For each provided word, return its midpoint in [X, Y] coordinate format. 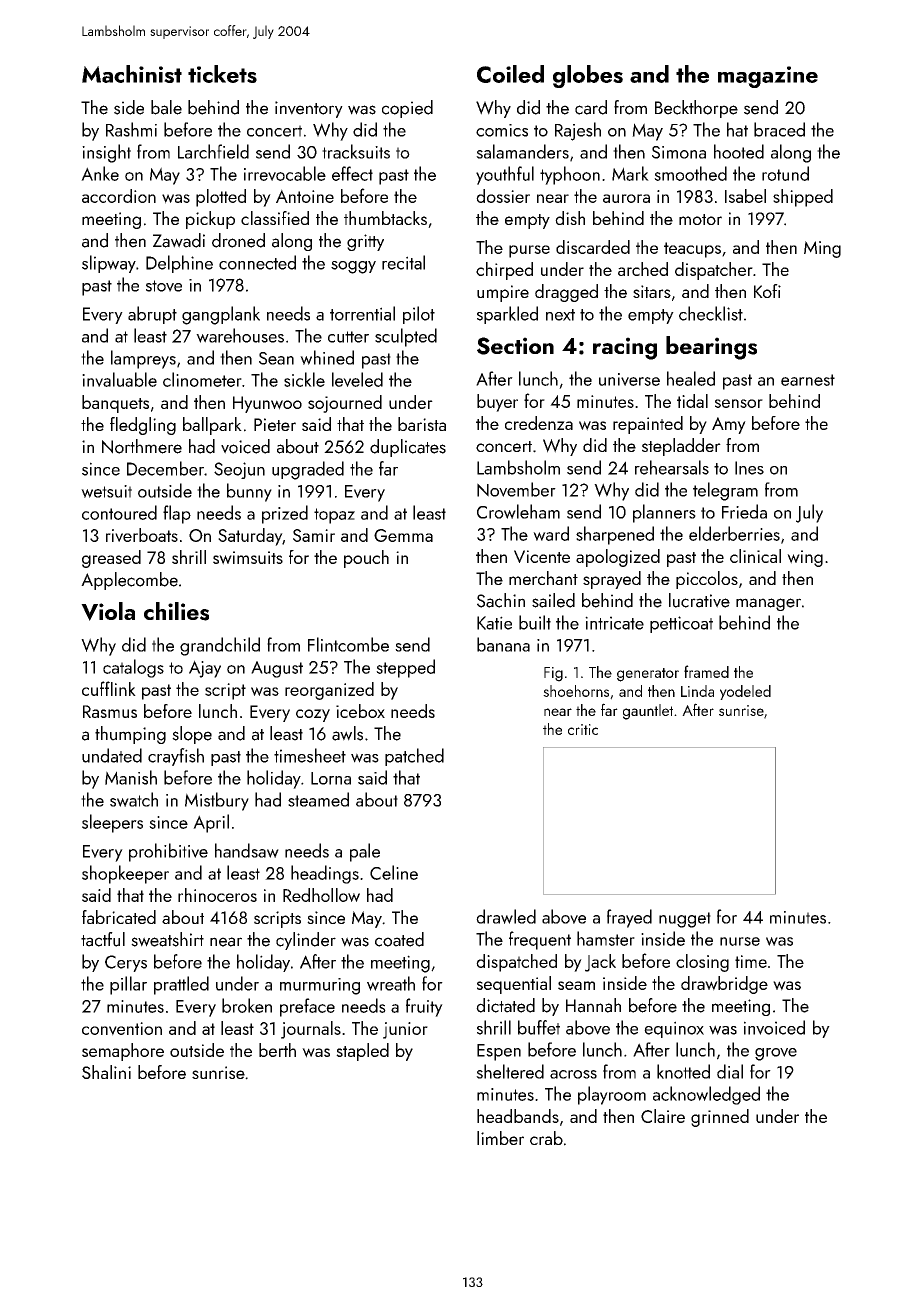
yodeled [745, 692]
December [165, 468]
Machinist [132, 74]
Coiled [510, 74]
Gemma [403, 535]
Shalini [106, 1072]
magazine [768, 77]
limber [500, 1138]
